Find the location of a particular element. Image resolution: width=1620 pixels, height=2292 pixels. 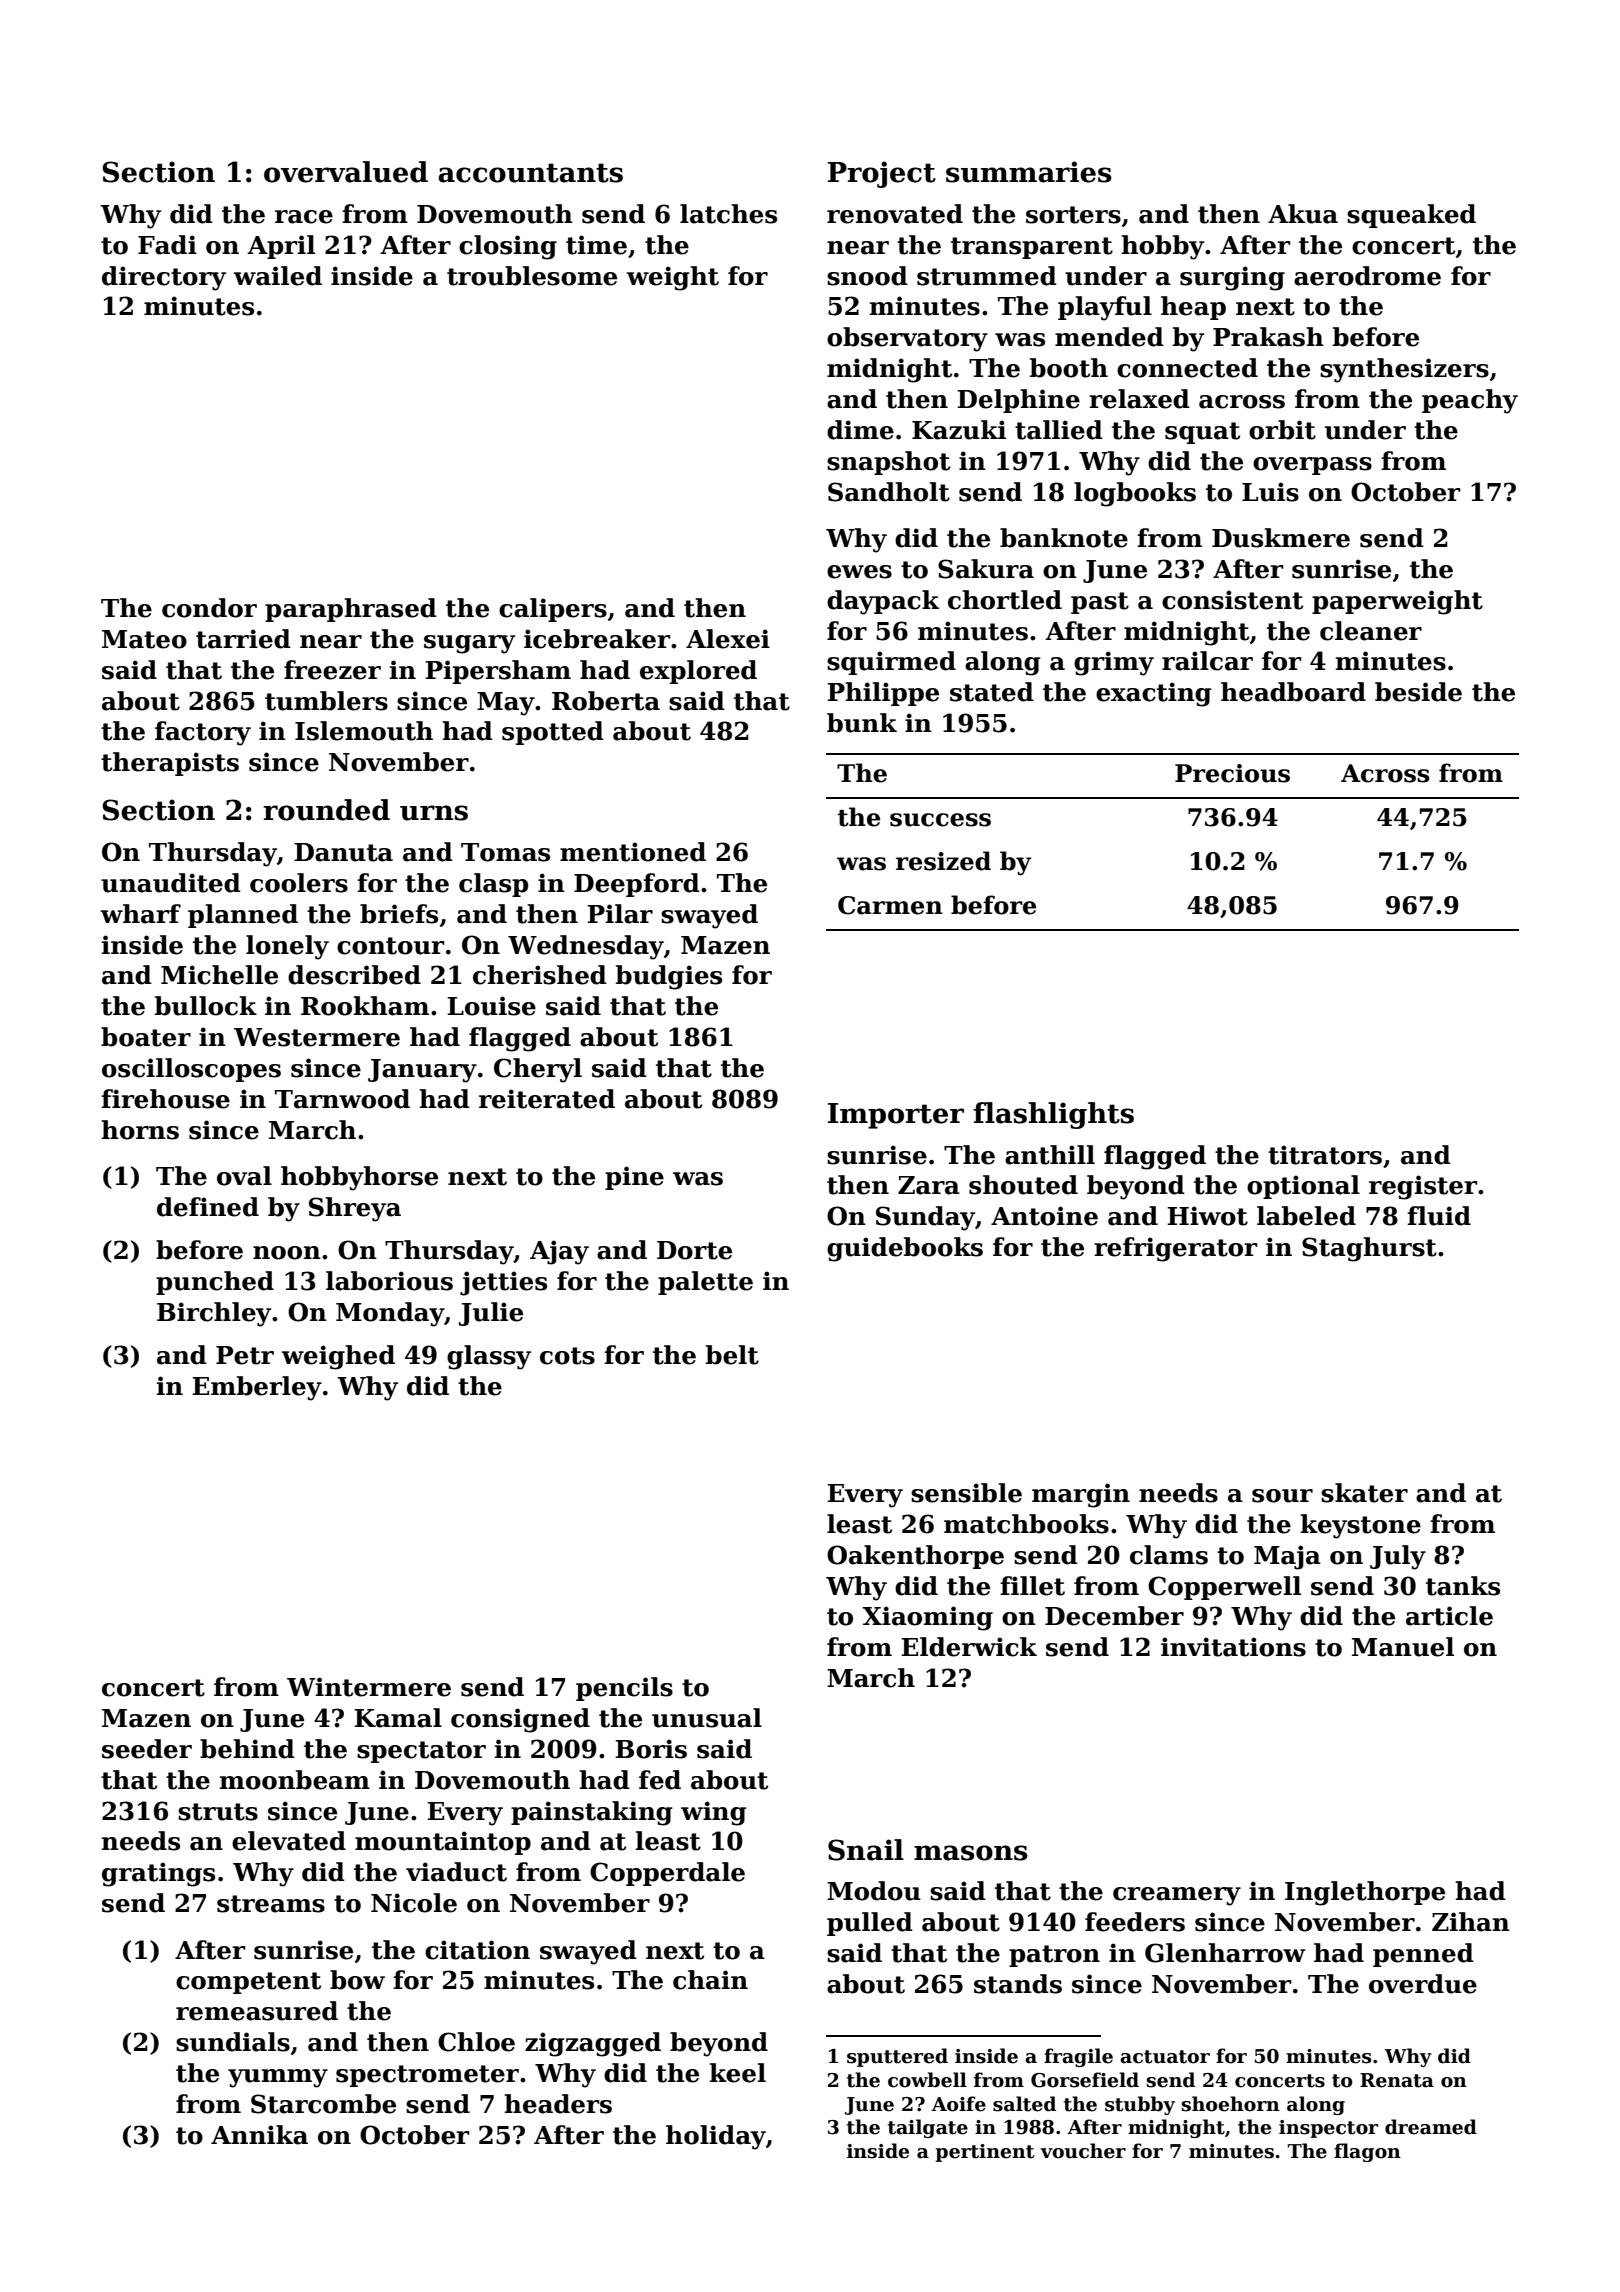

relaxed is located at coordinates (1139, 399).
